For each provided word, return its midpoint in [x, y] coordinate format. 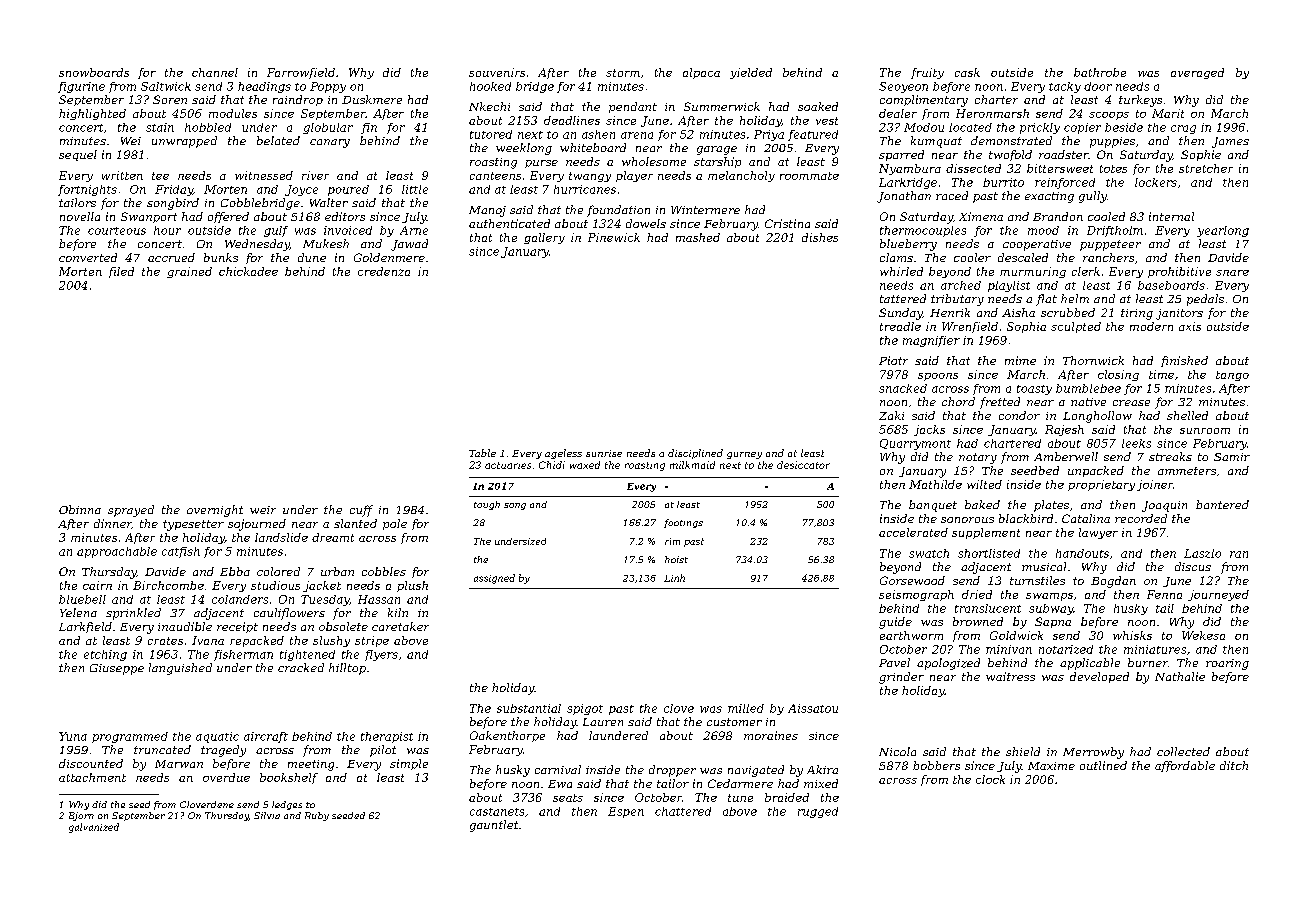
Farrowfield [301, 73]
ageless [563, 454]
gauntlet [494, 826]
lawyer [1098, 533]
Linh [674, 578]
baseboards [1171, 285]
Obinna [80, 509]
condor [1019, 415]
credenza [384, 271]
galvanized [94, 828]
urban [337, 571]
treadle [900, 326]
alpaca [701, 73]
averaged [1197, 73]
